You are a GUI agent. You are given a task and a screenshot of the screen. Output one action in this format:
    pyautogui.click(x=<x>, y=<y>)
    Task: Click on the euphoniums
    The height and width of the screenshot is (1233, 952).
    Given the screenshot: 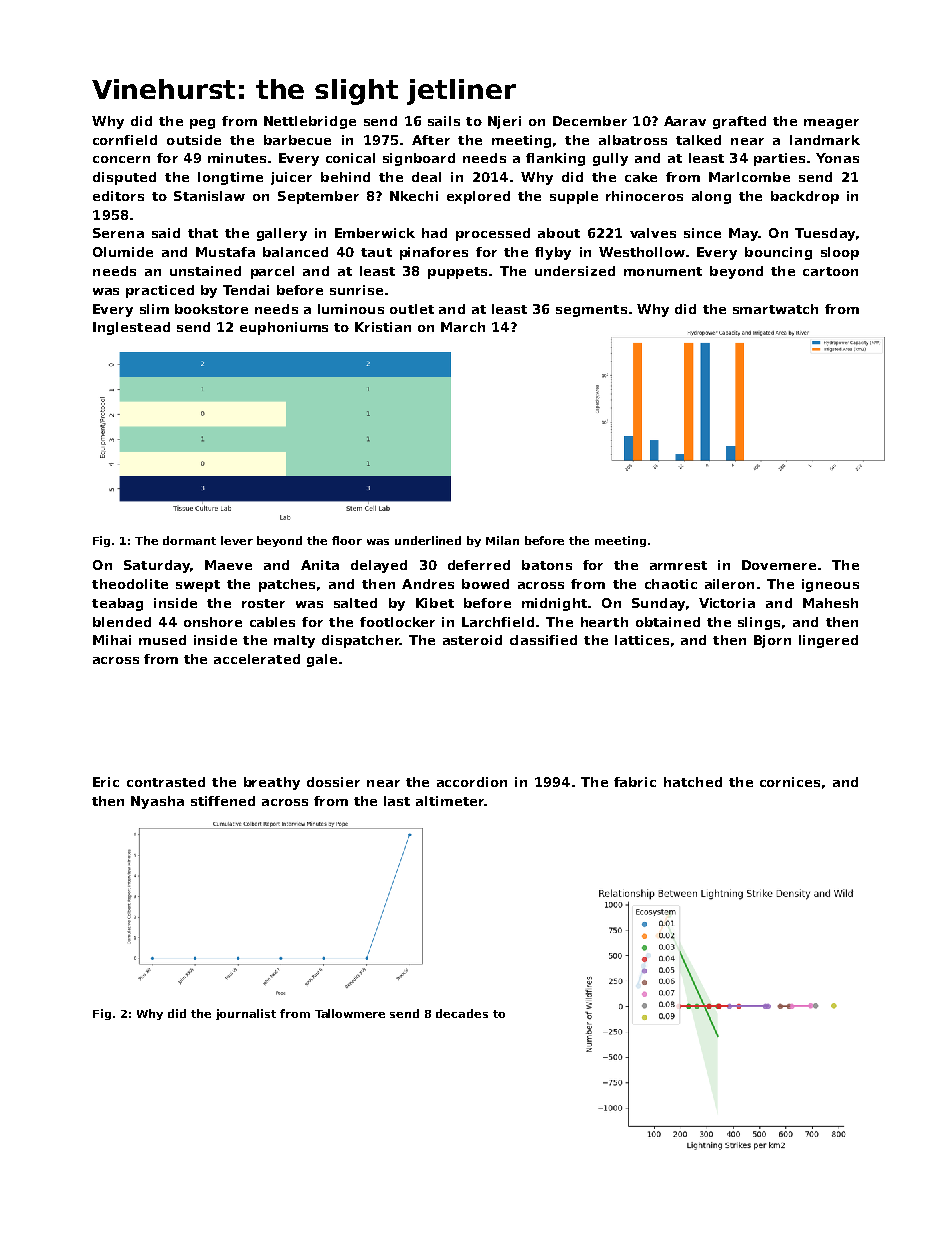 What is the action you would take?
    pyautogui.click(x=284, y=328)
